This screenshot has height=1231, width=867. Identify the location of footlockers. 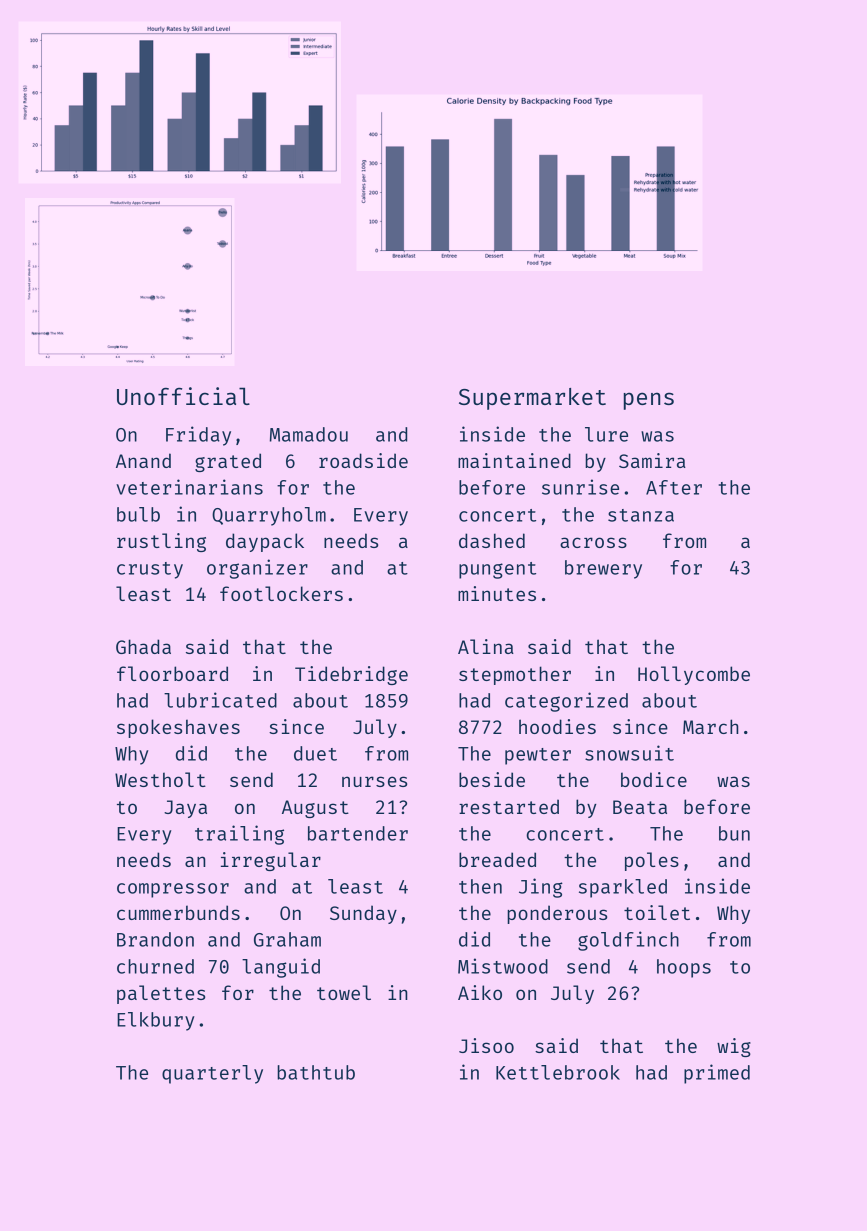
(281, 593).
